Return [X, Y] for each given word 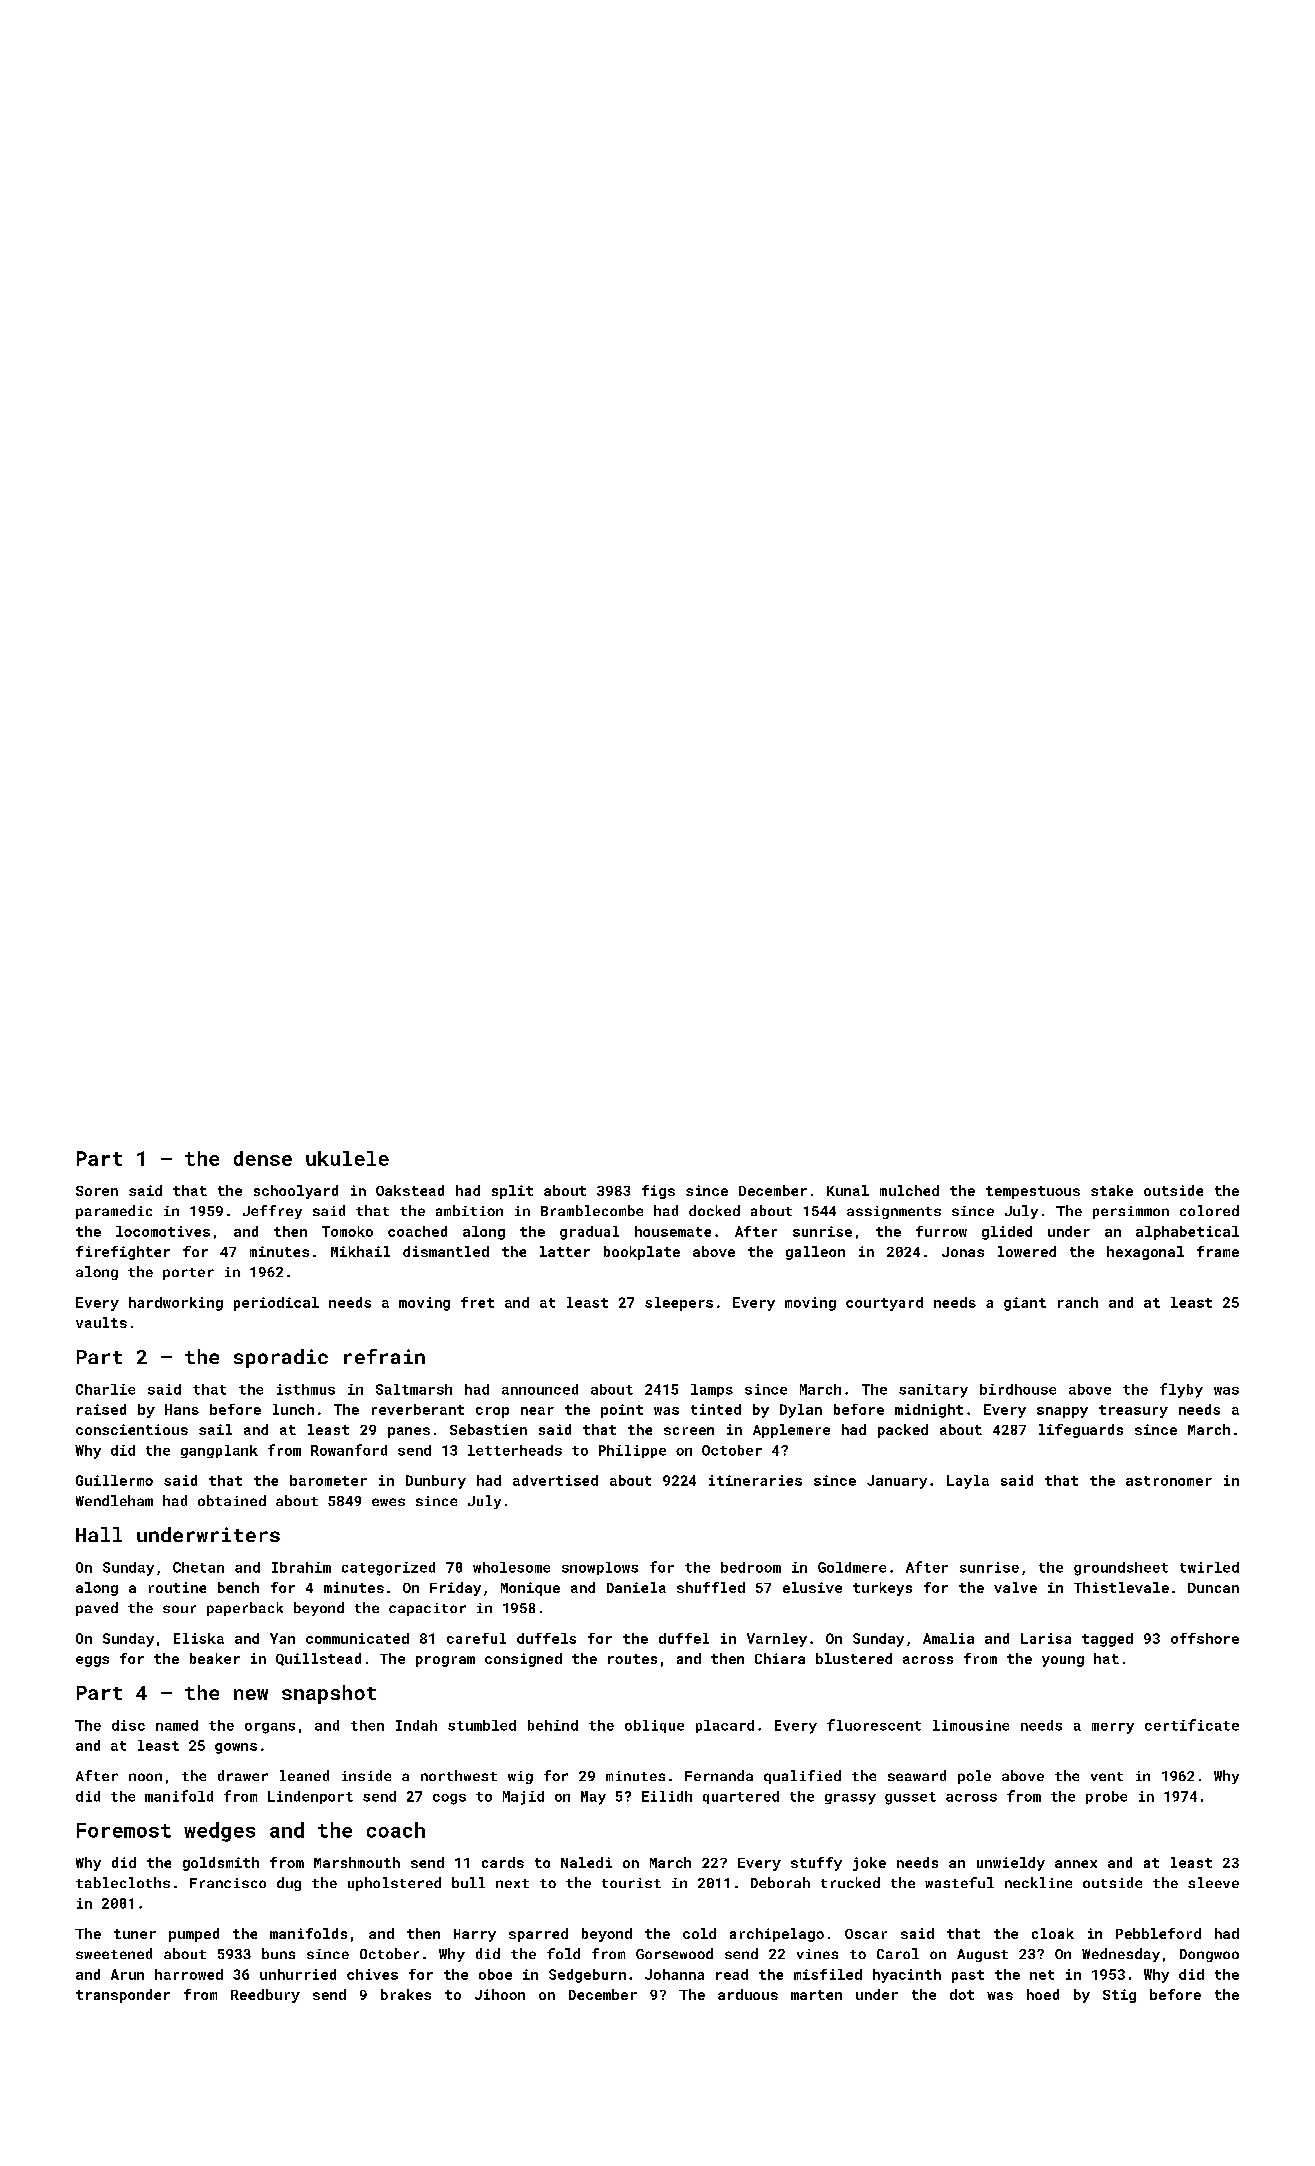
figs [658, 1192]
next [512, 1883]
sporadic [281, 1358]
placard [725, 1726]
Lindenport [310, 1797]
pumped [194, 1935]
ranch [1078, 1302]
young [1063, 1661]
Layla [968, 1482]
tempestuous [1033, 1192]
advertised [555, 1480]
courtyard [884, 1304]
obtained [232, 1500]
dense [263, 1158]
